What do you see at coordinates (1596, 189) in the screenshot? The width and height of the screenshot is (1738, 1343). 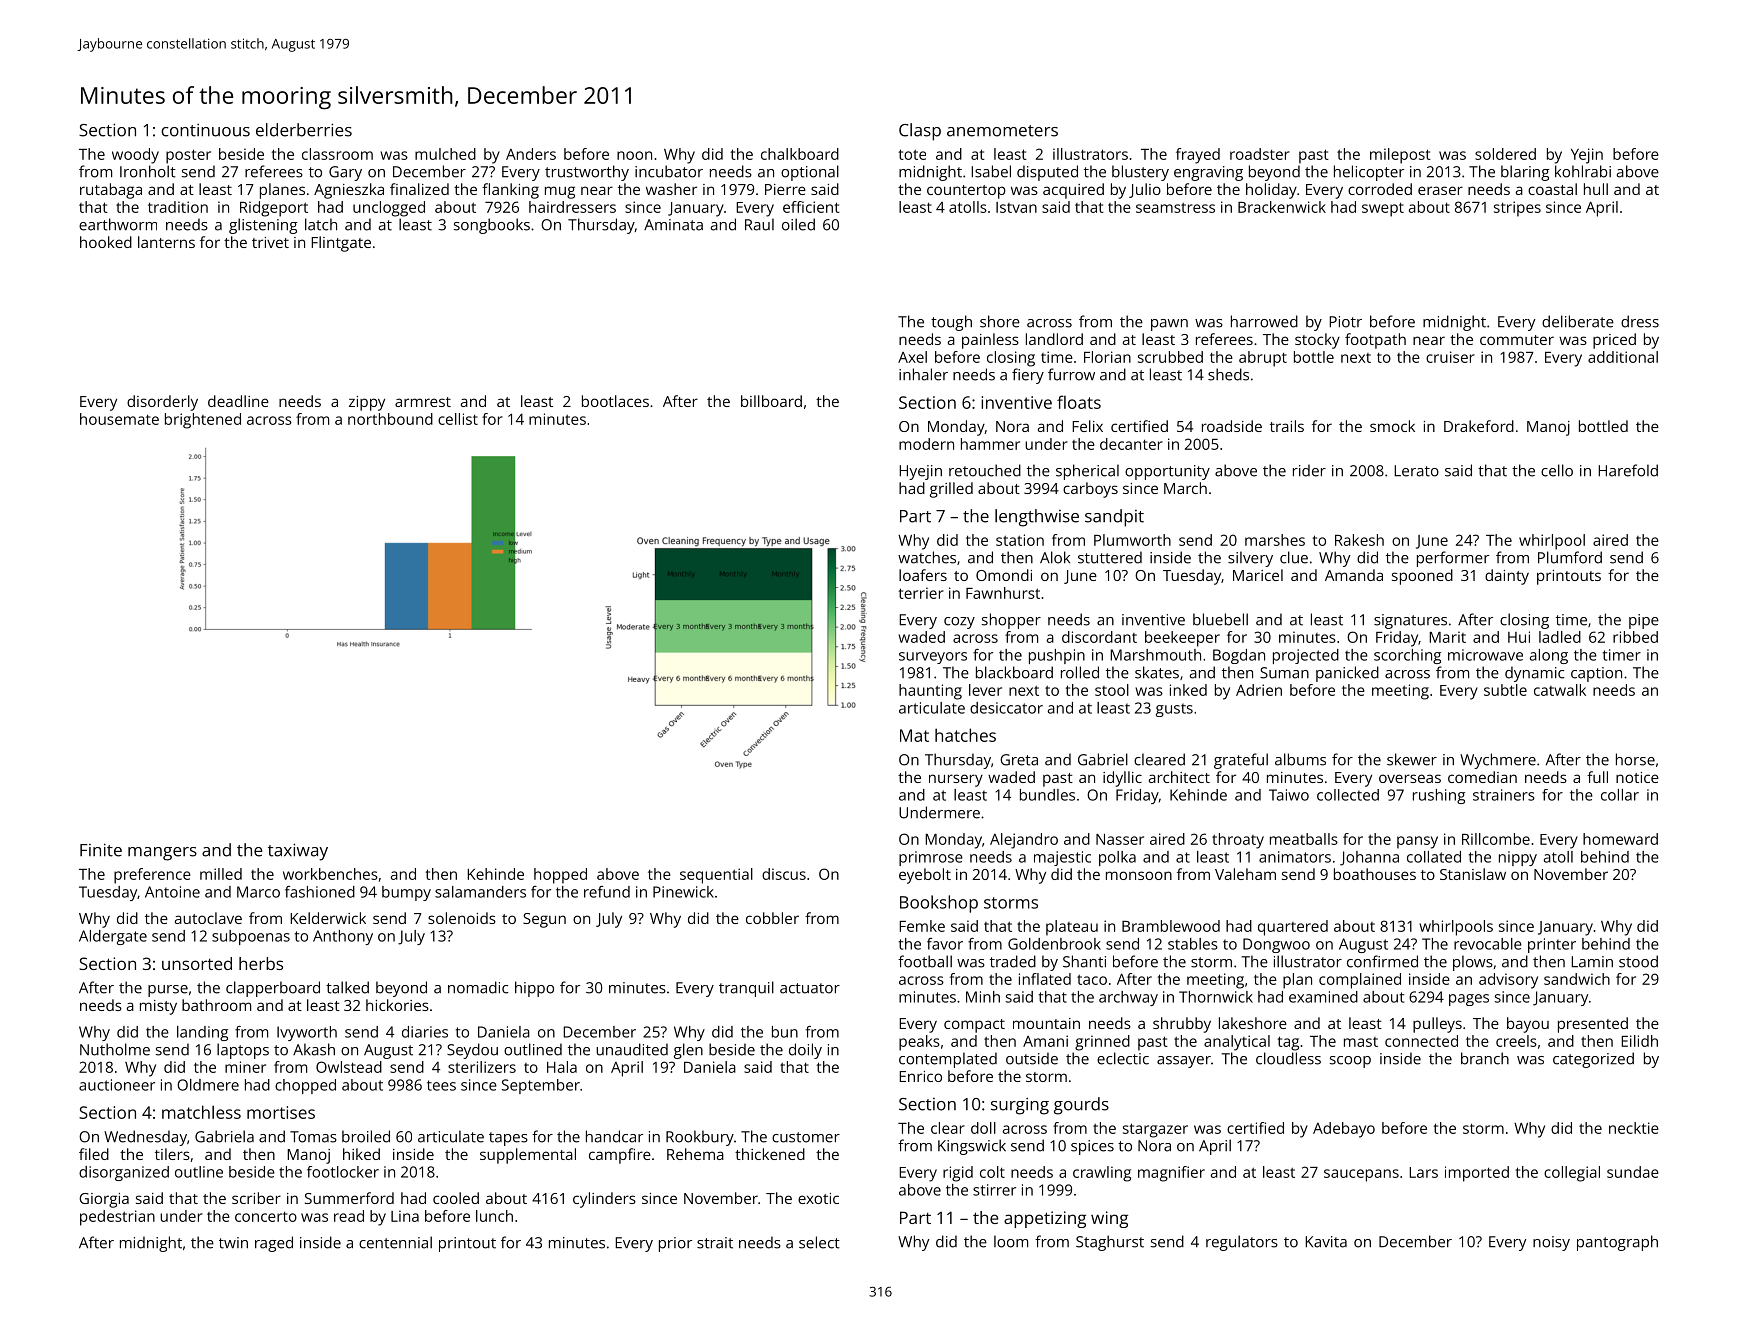 I see `hull` at bounding box center [1596, 189].
